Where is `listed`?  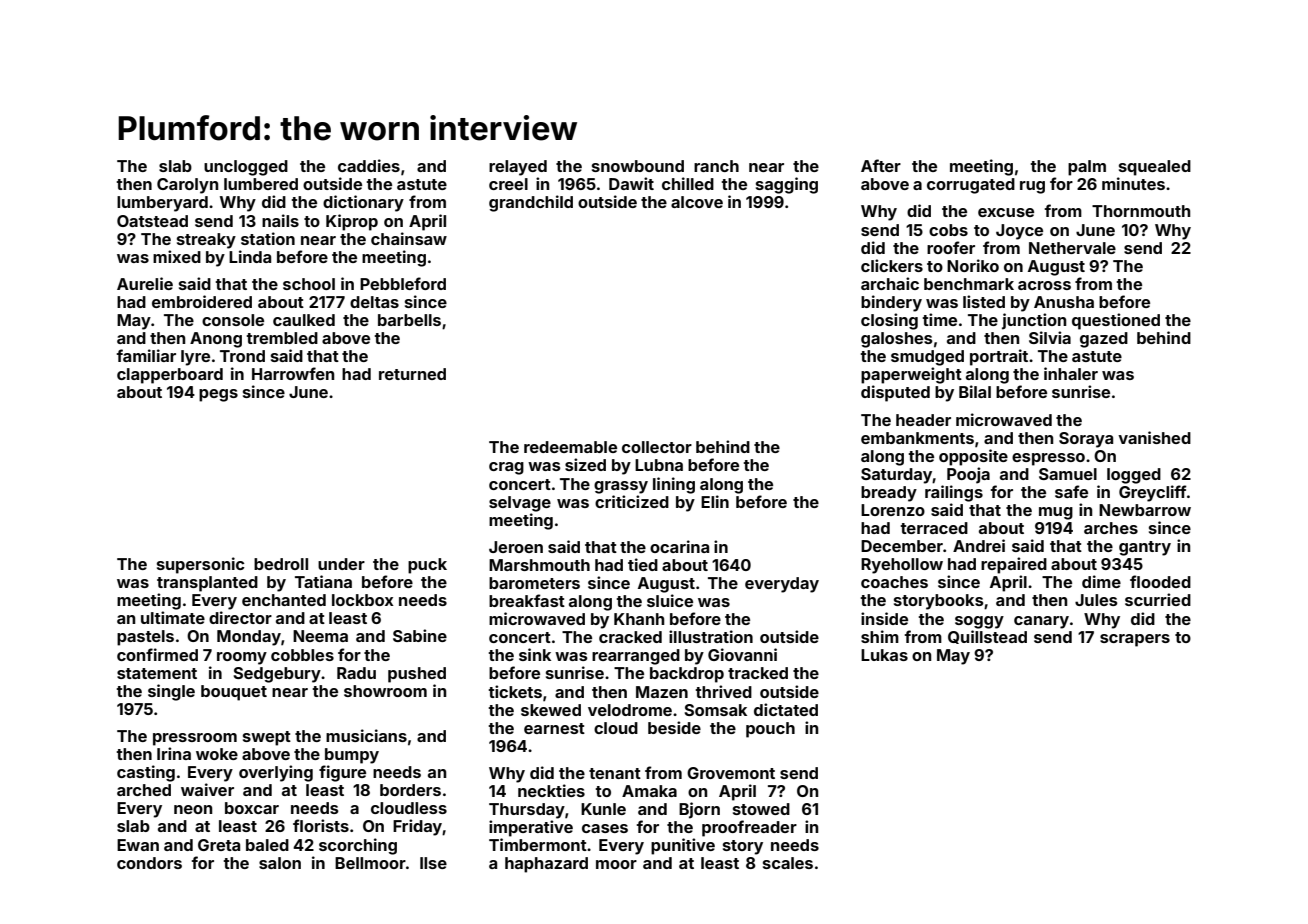
listed is located at coordinates (984, 301).
